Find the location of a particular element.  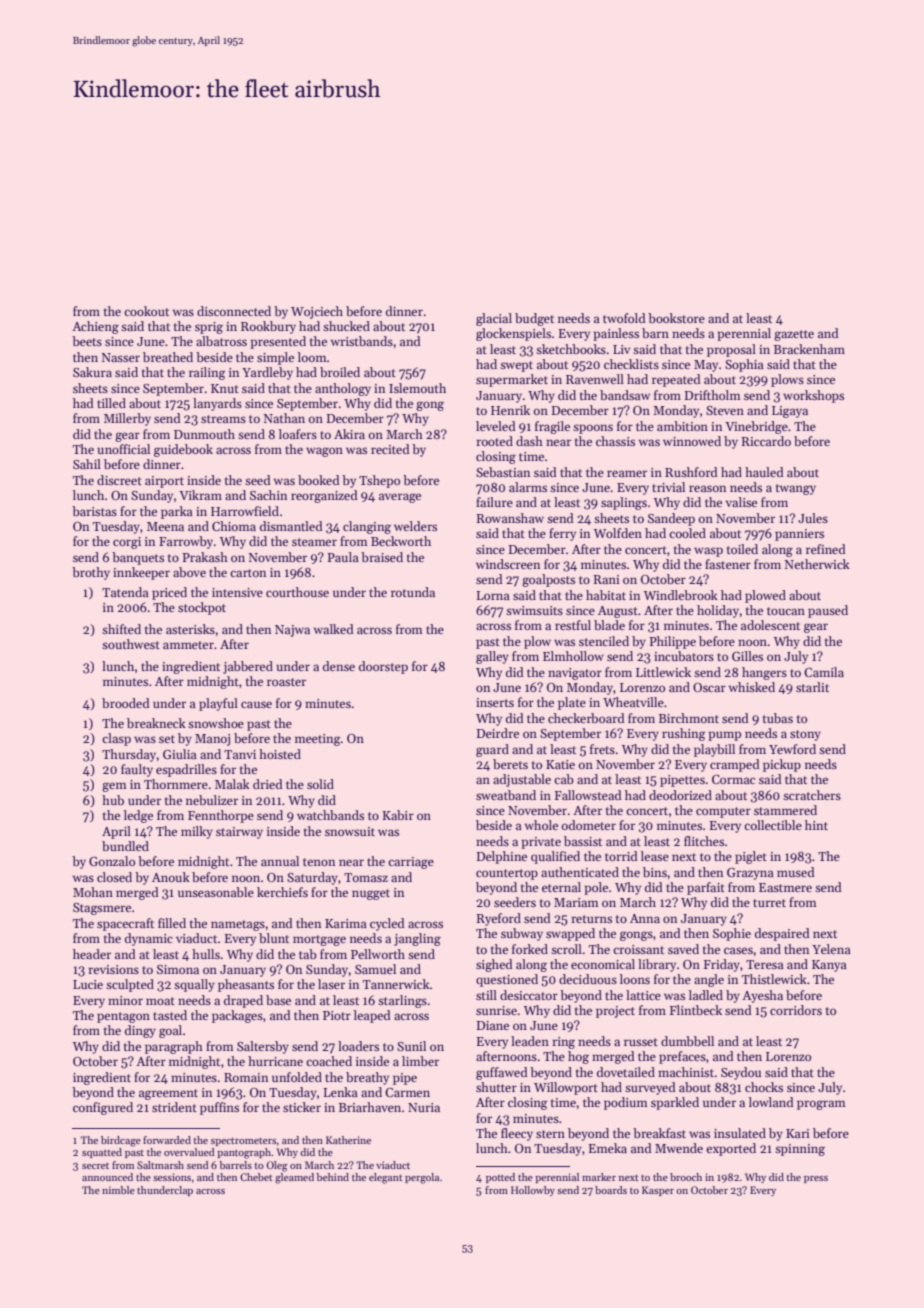

Lucie is located at coordinates (88, 984).
